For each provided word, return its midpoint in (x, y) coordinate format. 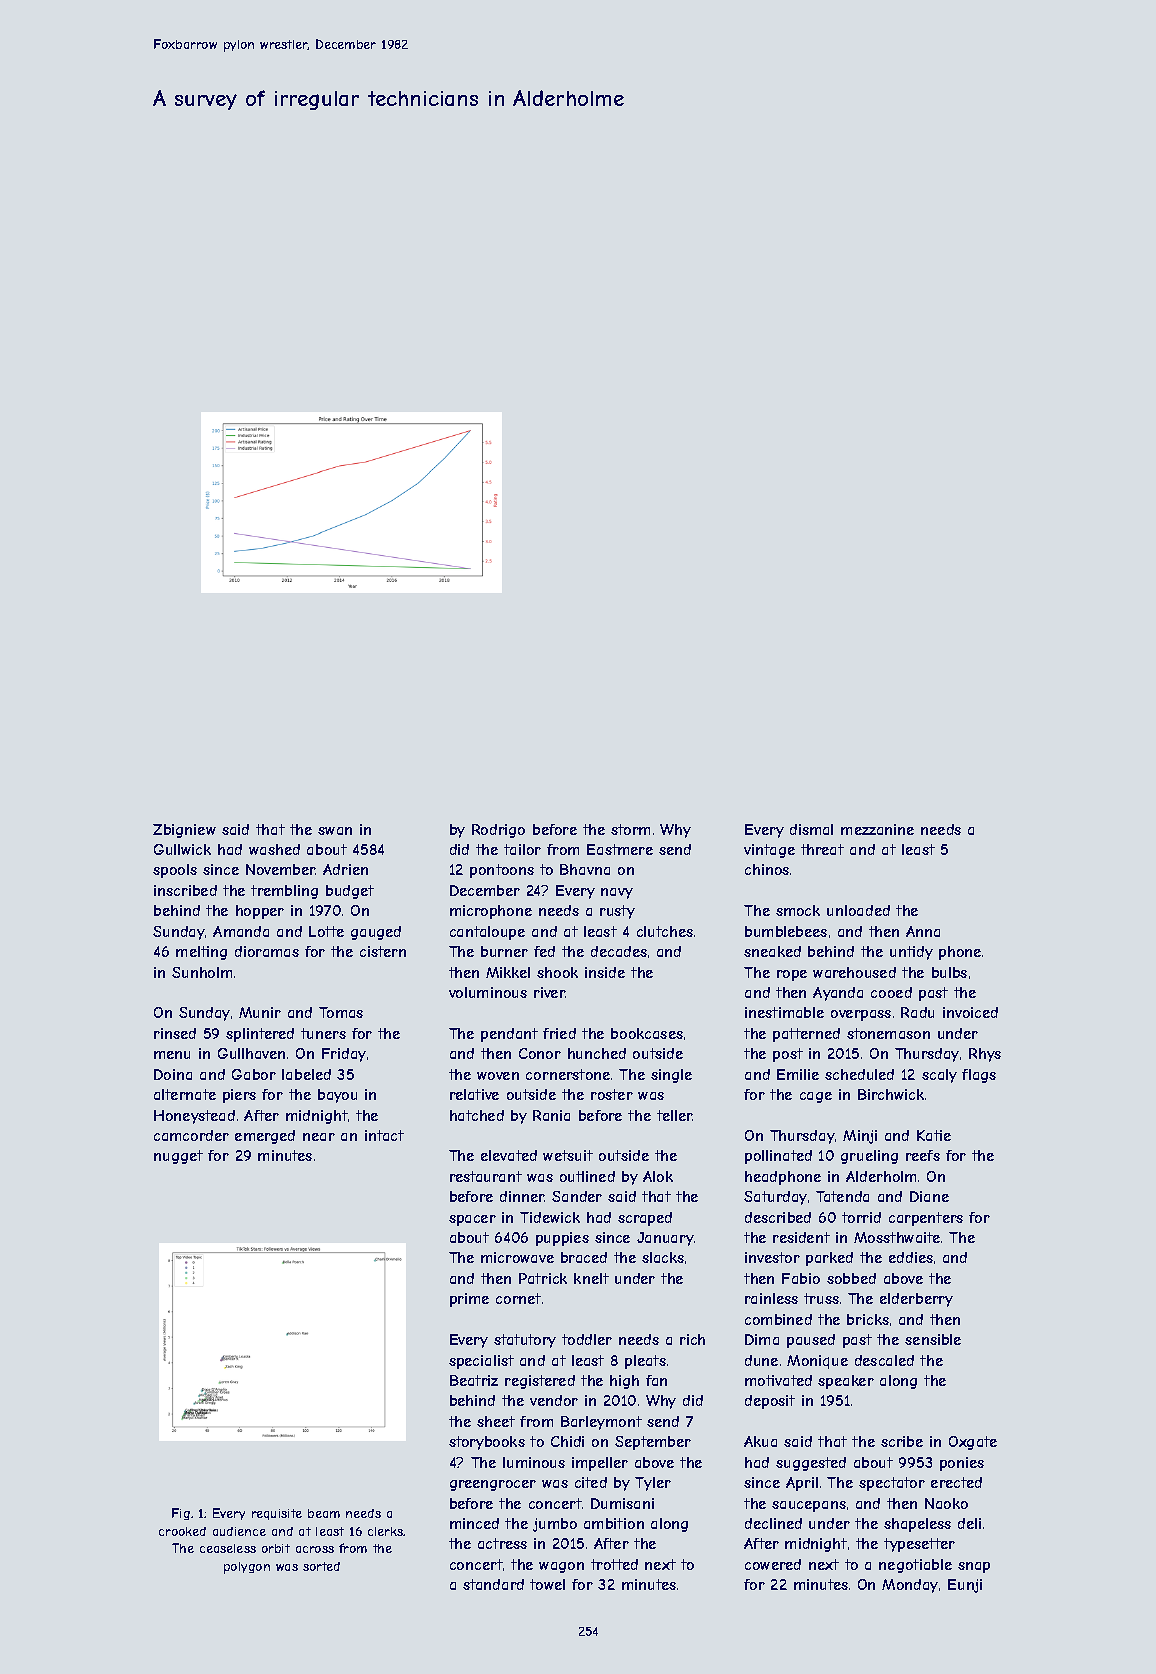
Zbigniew (184, 831)
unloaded (858, 910)
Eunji (965, 1586)
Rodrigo (498, 831)
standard (493, 1584)
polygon (247, 1568)
